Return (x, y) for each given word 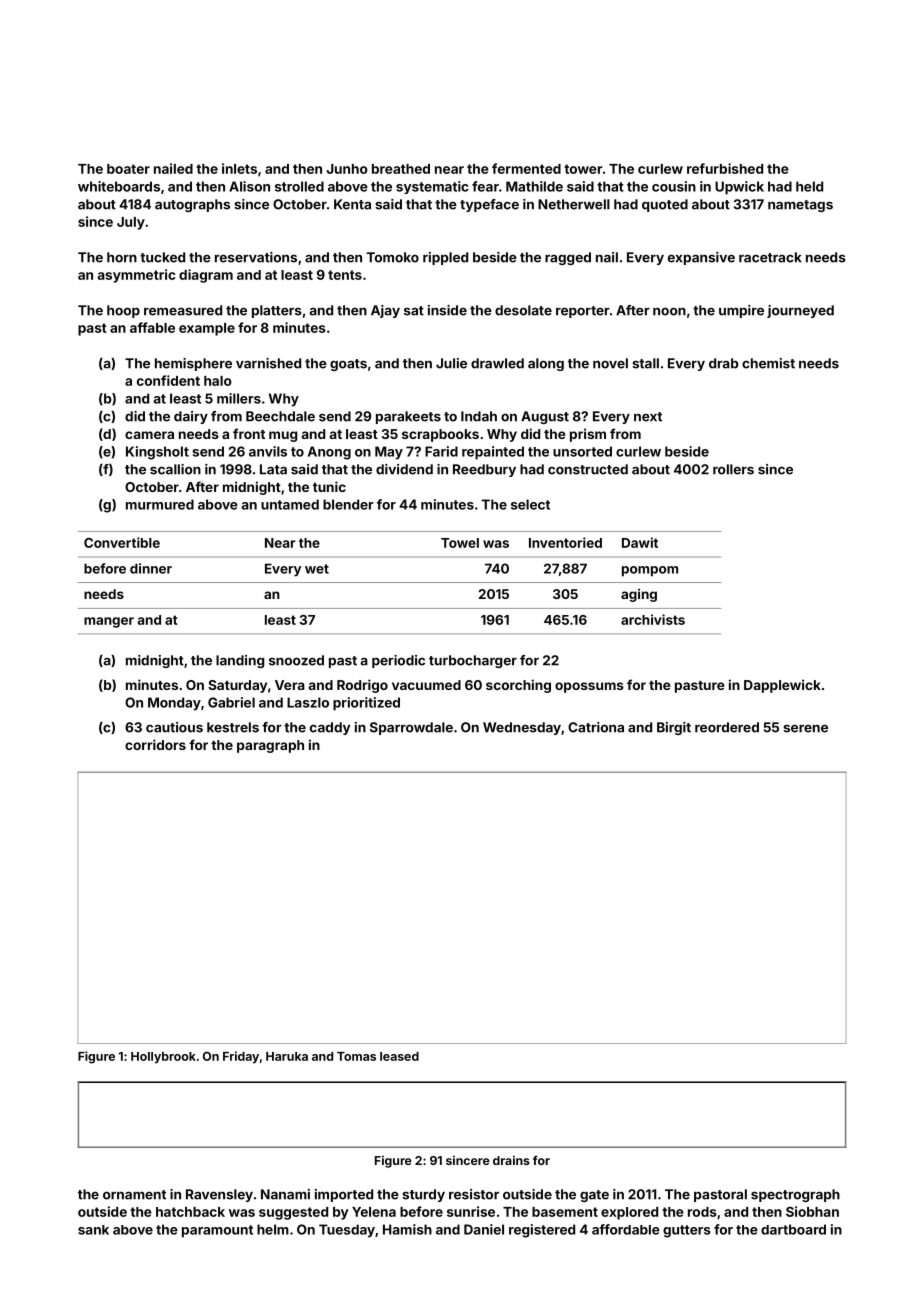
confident (168, 380)
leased (399, 1056)
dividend (404, 469)
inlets (239, 168)
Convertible (122, 542)
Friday (241, 1057)
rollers (733, 469)
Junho (347, 169)
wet (317, 569)
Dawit (640, 542)
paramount (217, 1231)
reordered (727, 727)
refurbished (725, 168)
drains (511, 1160)
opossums (589, 687)
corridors (155, 744)
